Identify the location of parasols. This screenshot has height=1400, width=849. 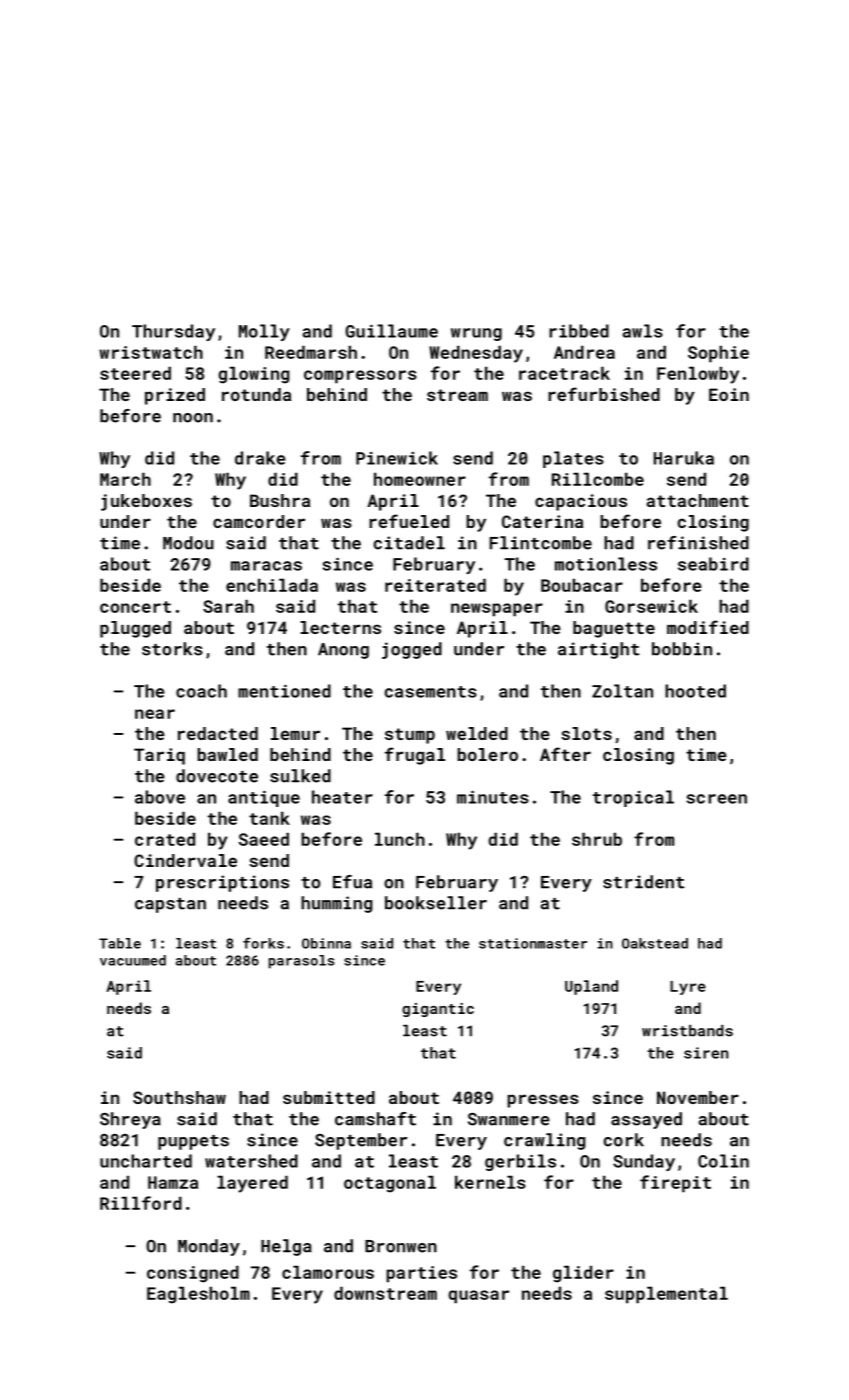
(302, 962).
